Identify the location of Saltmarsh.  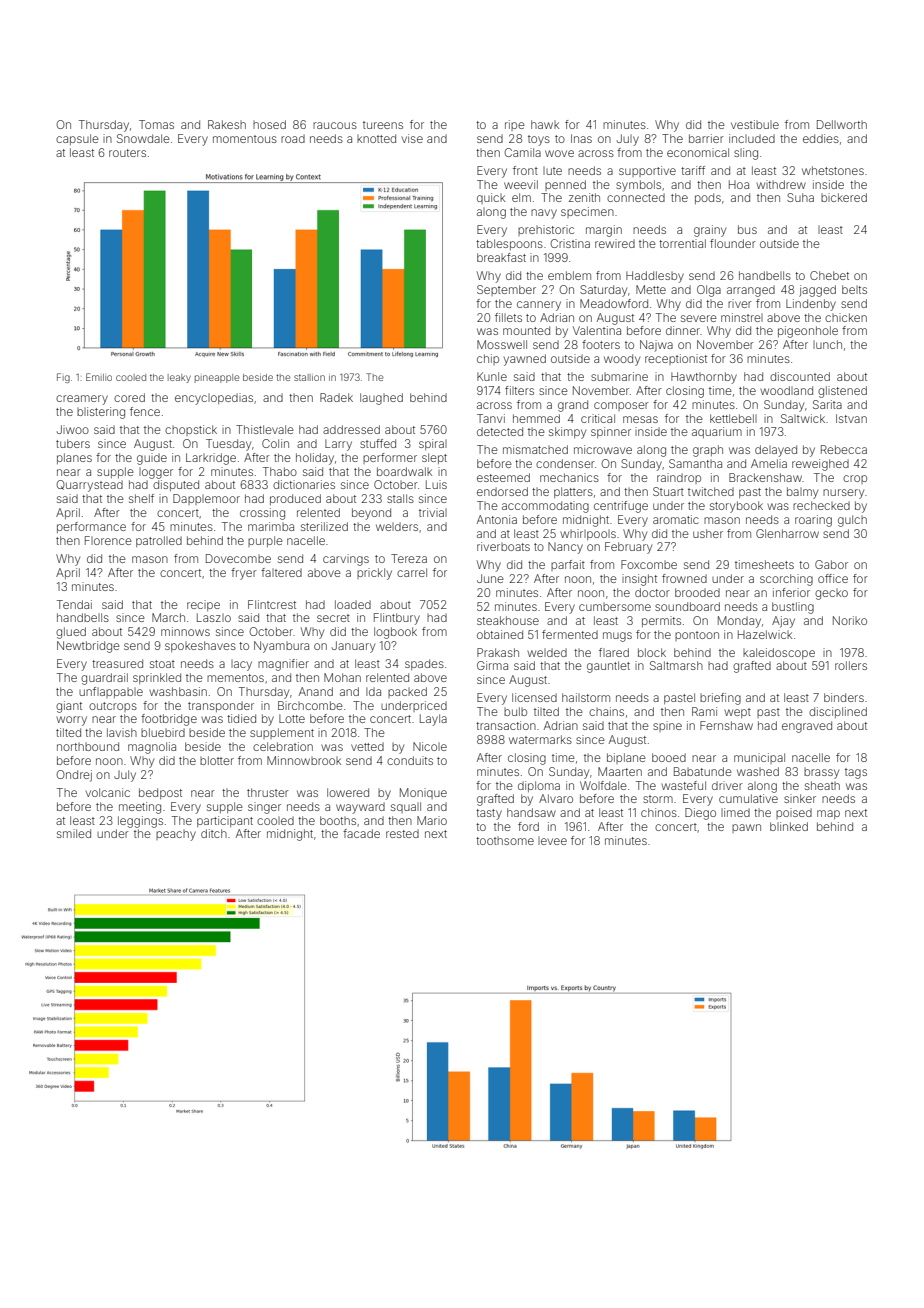
(676, 665).
